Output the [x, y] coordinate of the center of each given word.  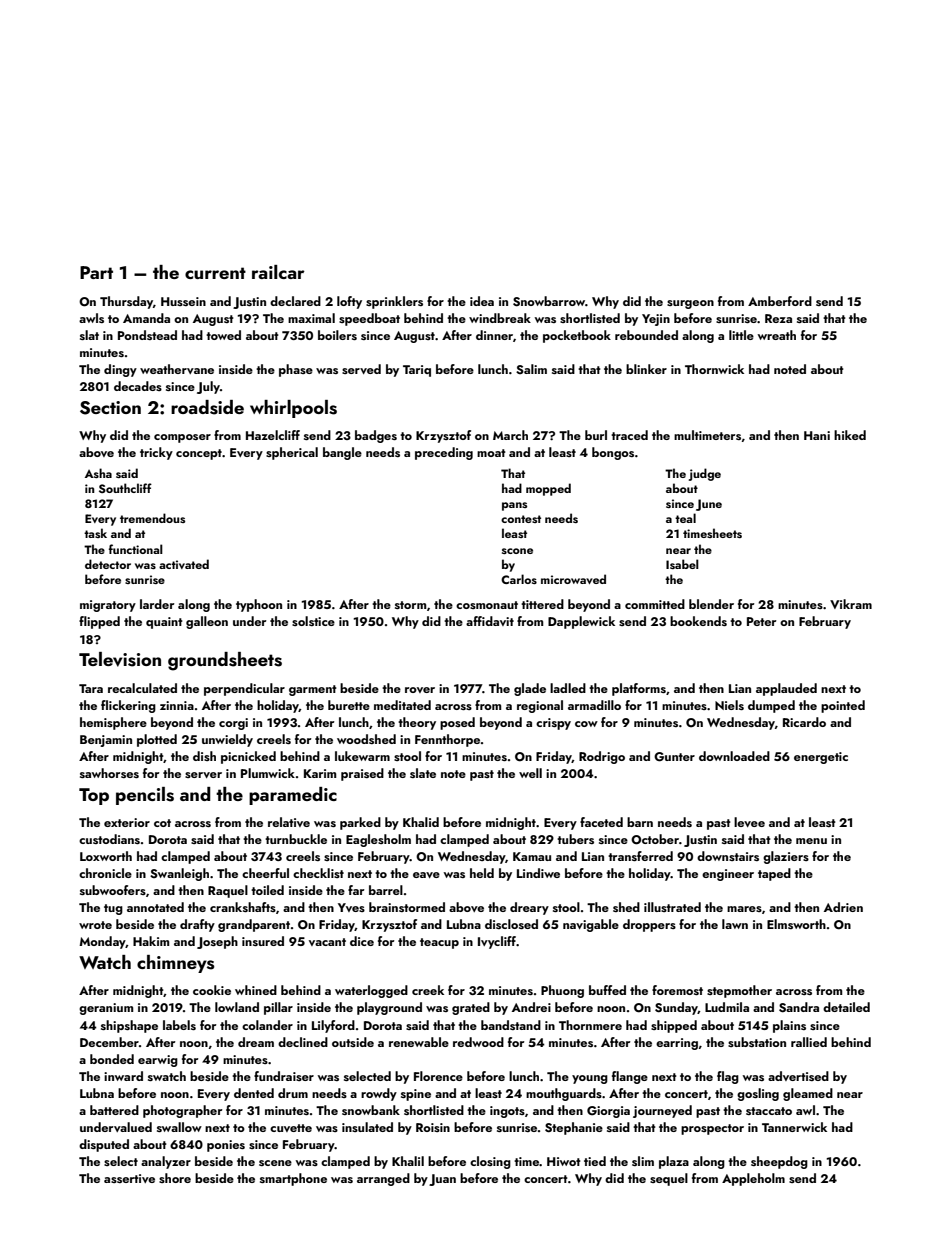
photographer [182, 1111]
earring [677, 1044]
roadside [207, 407]
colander [267, 1025]
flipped [99, 622]
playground [389, 1008]
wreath [777, 335]
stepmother [739, 991]
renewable [419, 1042]
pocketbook [577, 336]
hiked [850, 435]
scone [517, 551]
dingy [120, 370]
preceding [444, 453]
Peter [761, 621]
